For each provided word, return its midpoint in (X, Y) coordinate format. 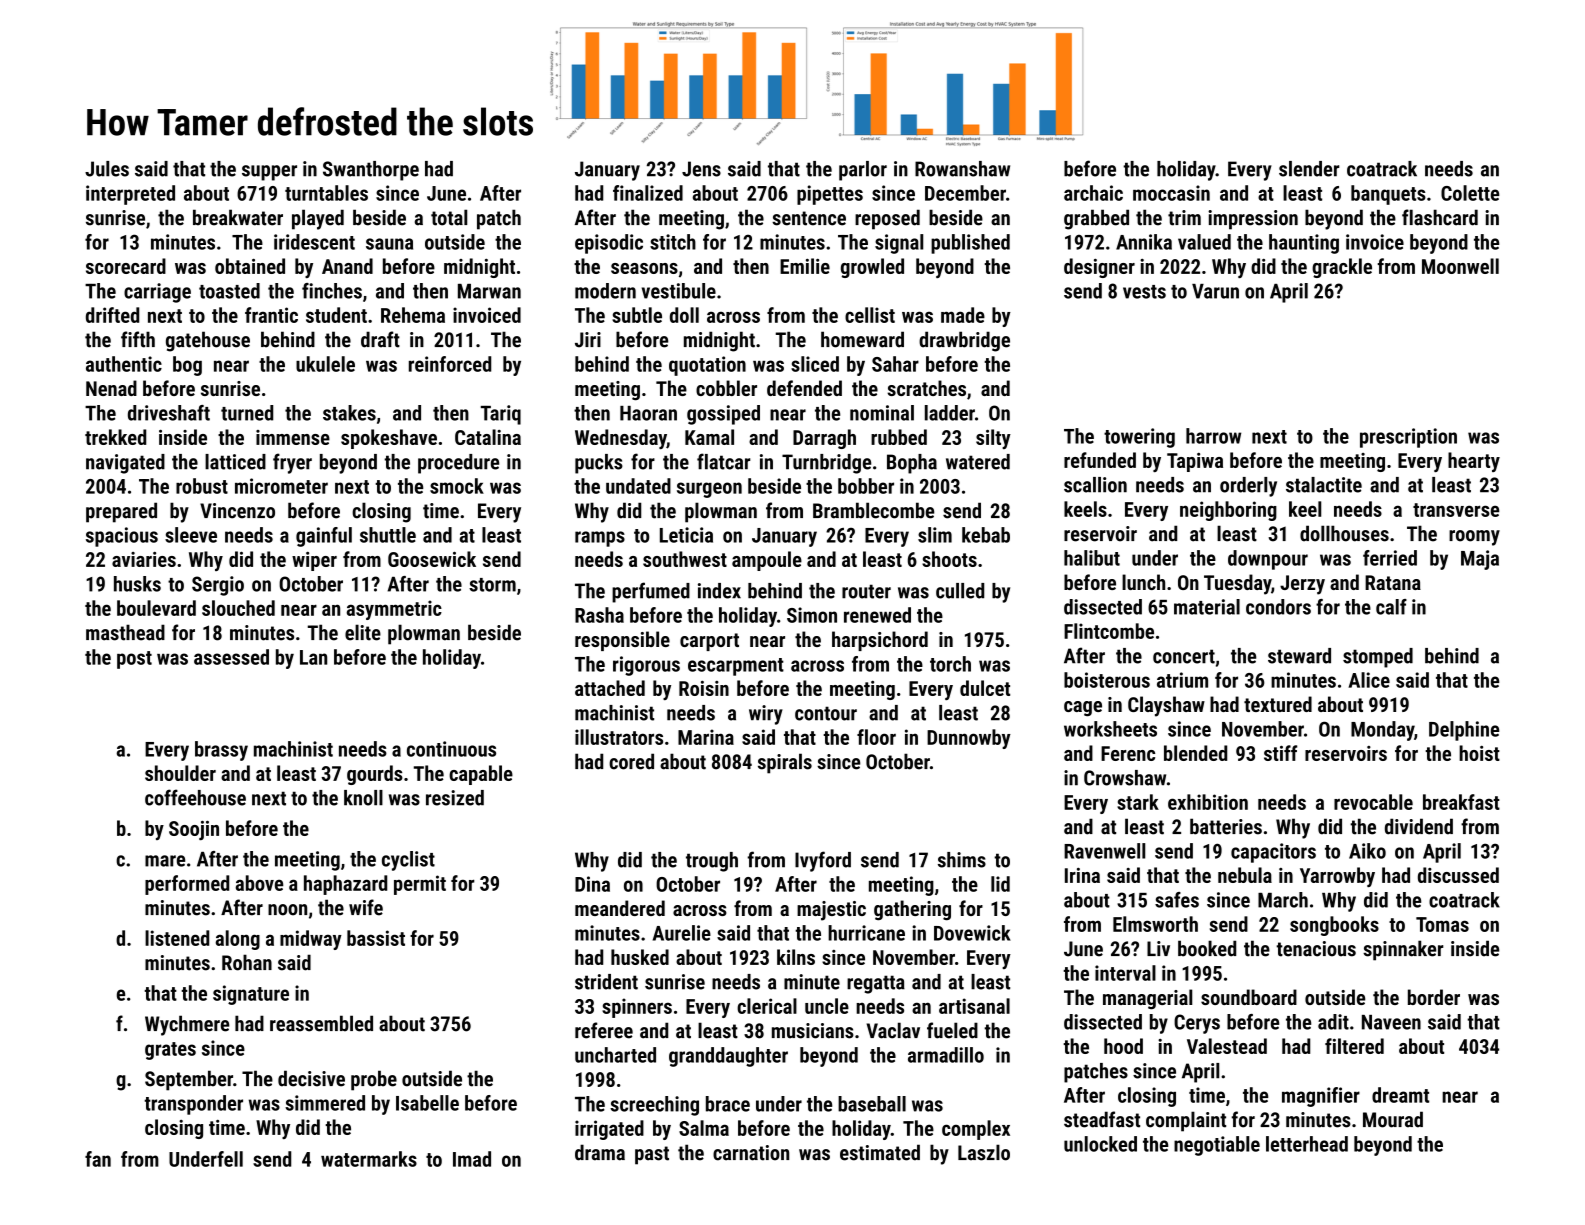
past (652, 1155)
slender (1309, 169)
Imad (472, 1159)
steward (1299, 656)
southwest (685, 559)
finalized (648, 193)
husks (137, 584)
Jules (107, 169)
